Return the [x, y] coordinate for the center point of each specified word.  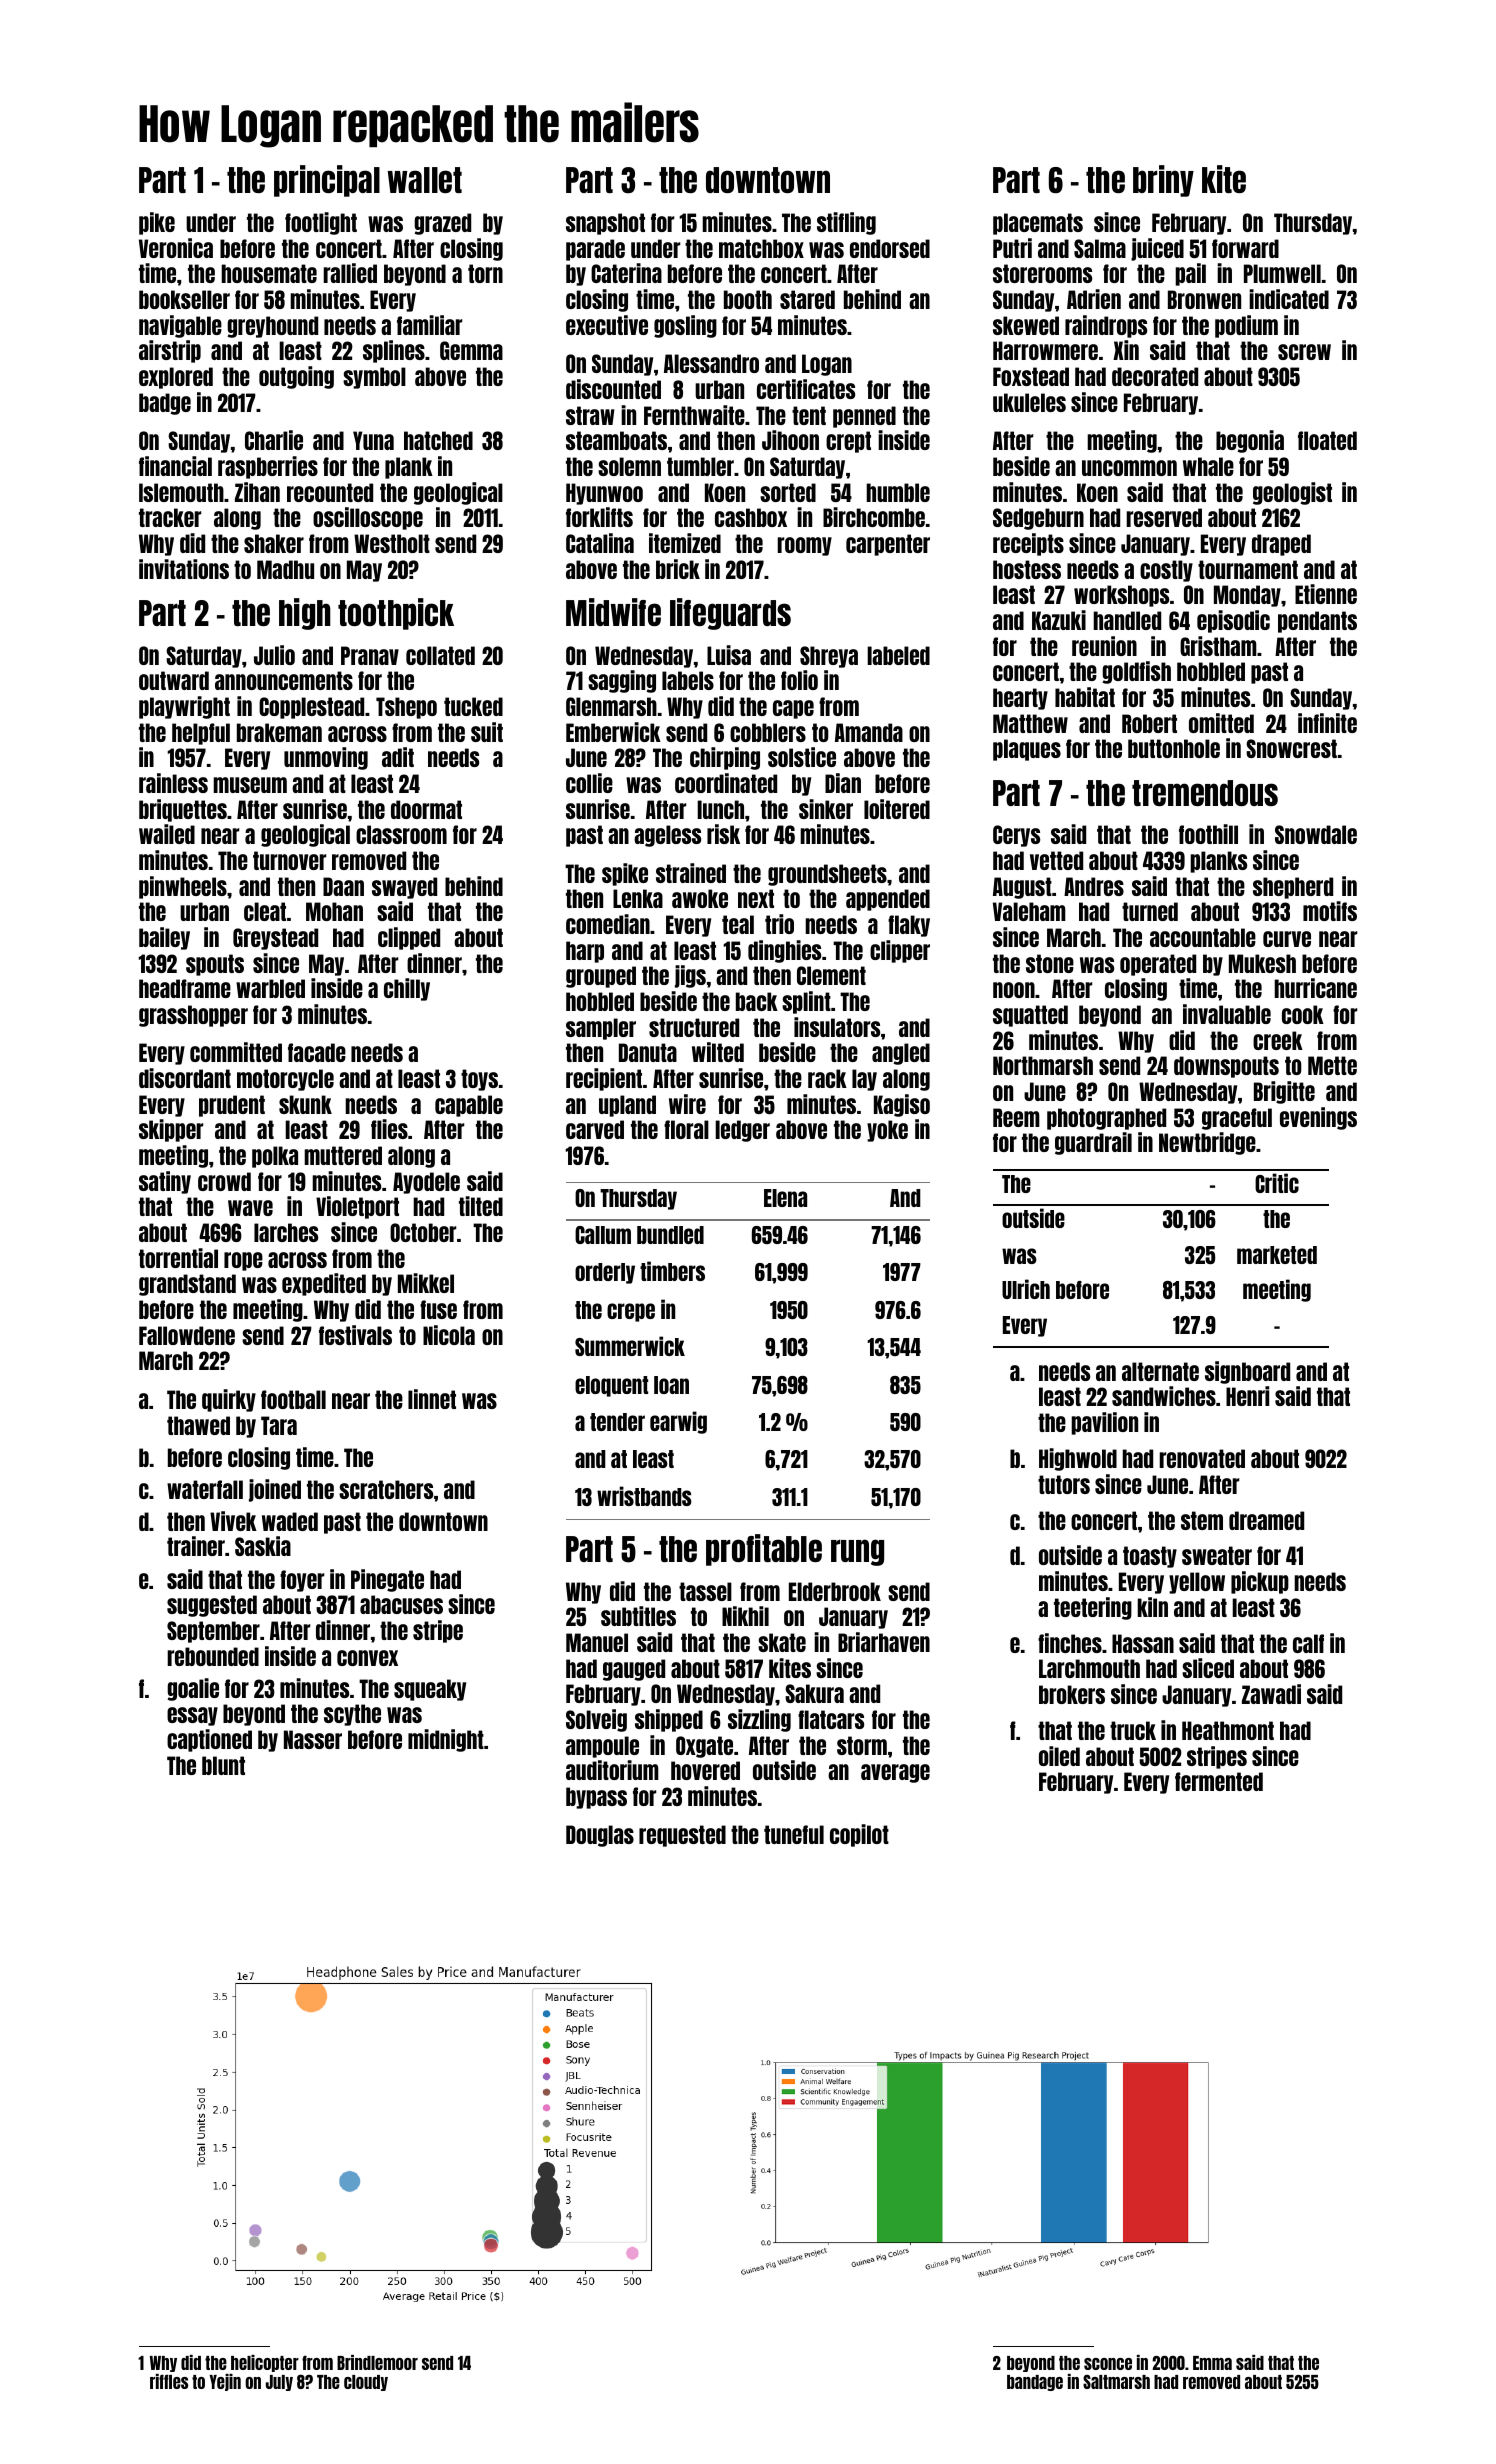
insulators [837, 1027]
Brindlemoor [377, 2362]
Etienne [1326, 594]
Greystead [275, 939]
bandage [1035, 2383]
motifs [1330, 911]
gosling [685, 326]
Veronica [176, 248]
